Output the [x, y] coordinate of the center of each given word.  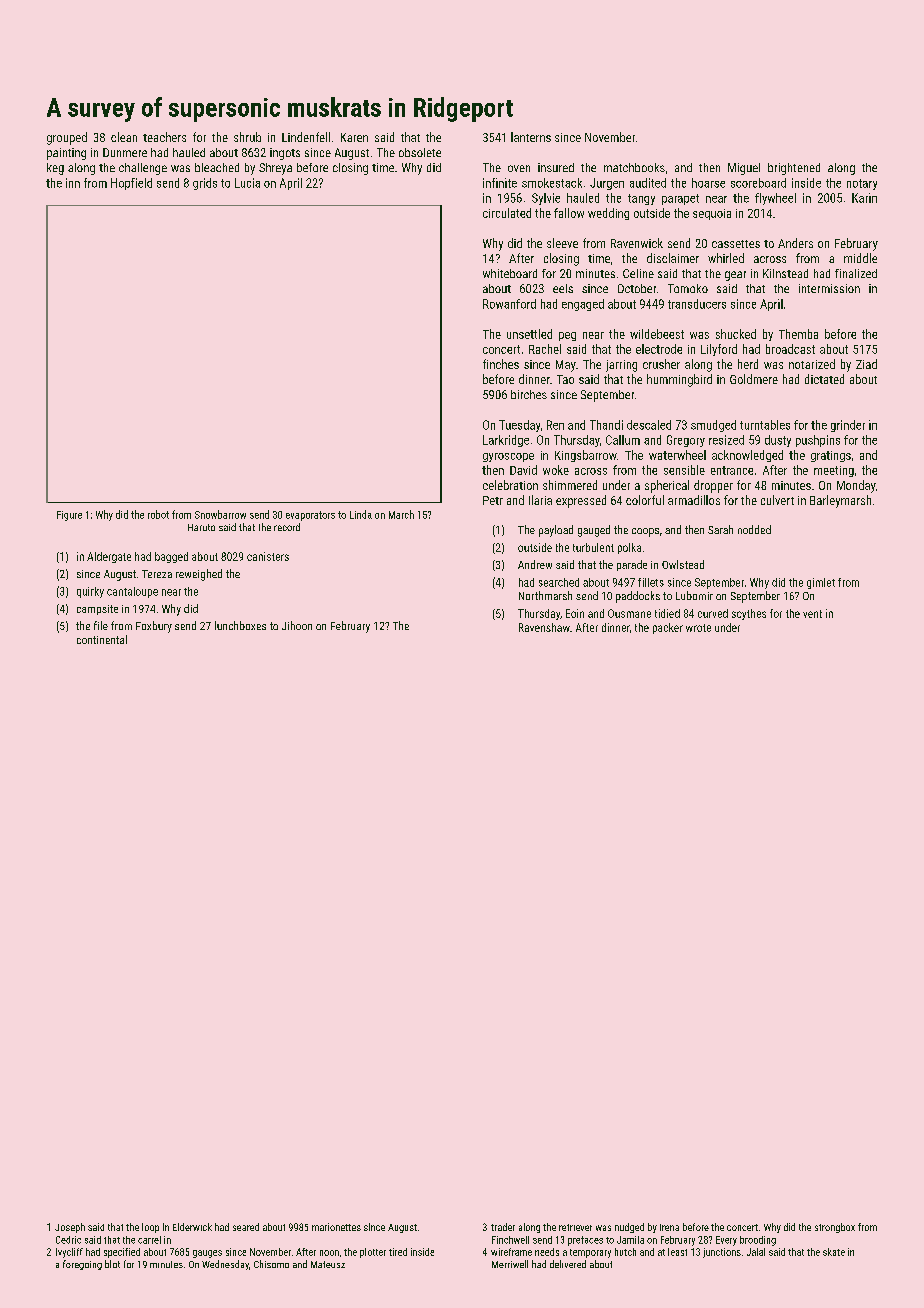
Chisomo [271, 1264]
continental [102, 639]
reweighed [199, 575]
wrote [698, 628]
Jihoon [297, 625]
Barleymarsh [840, 501]
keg [55, 169]
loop [150, 1228]
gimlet [821, 583]
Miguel [744, 169]
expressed [581, 501]
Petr [493, 500]
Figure [69, 516]
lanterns [531, 137]
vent [812, 614]
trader [503, 1227]
